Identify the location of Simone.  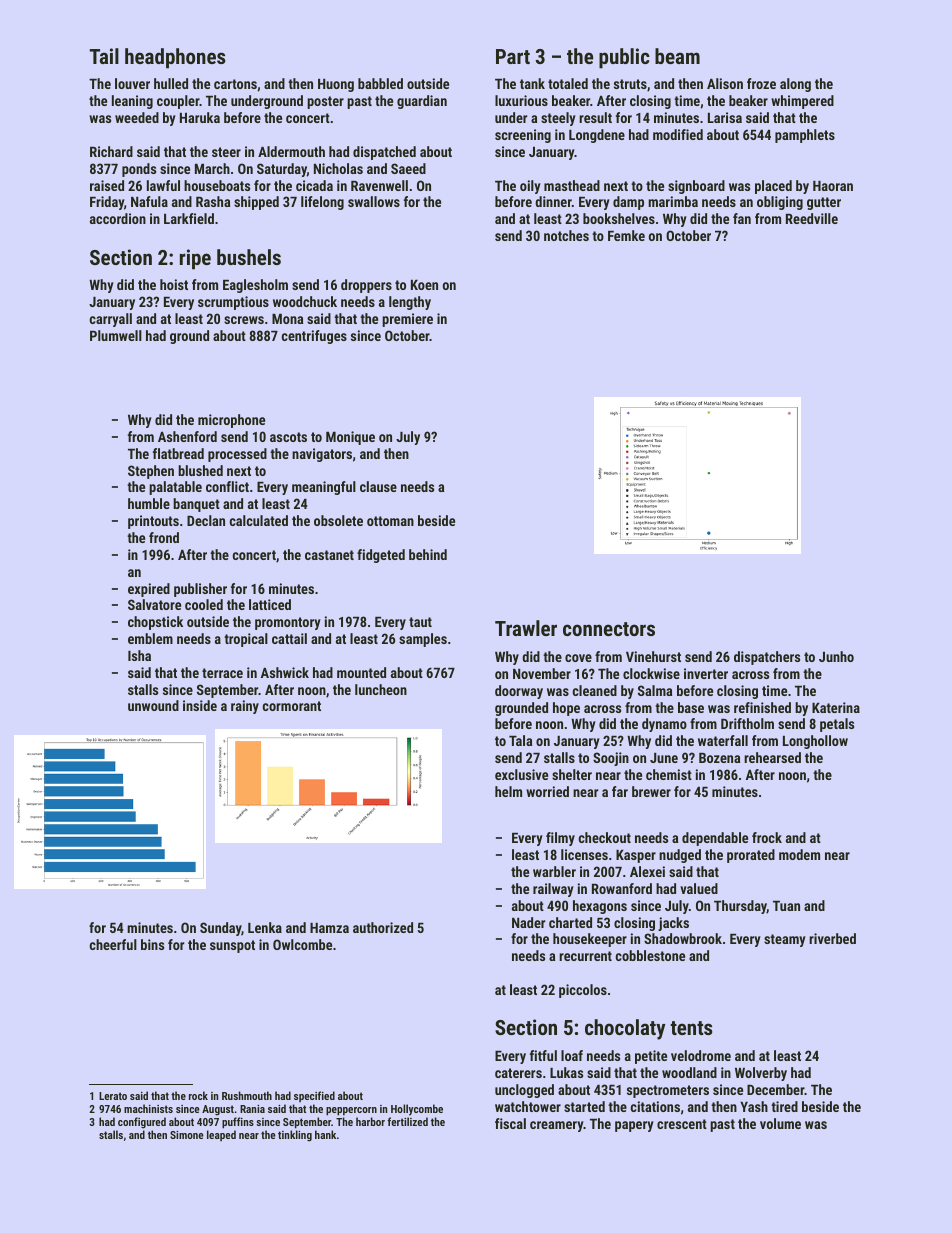
(187, 1135).
